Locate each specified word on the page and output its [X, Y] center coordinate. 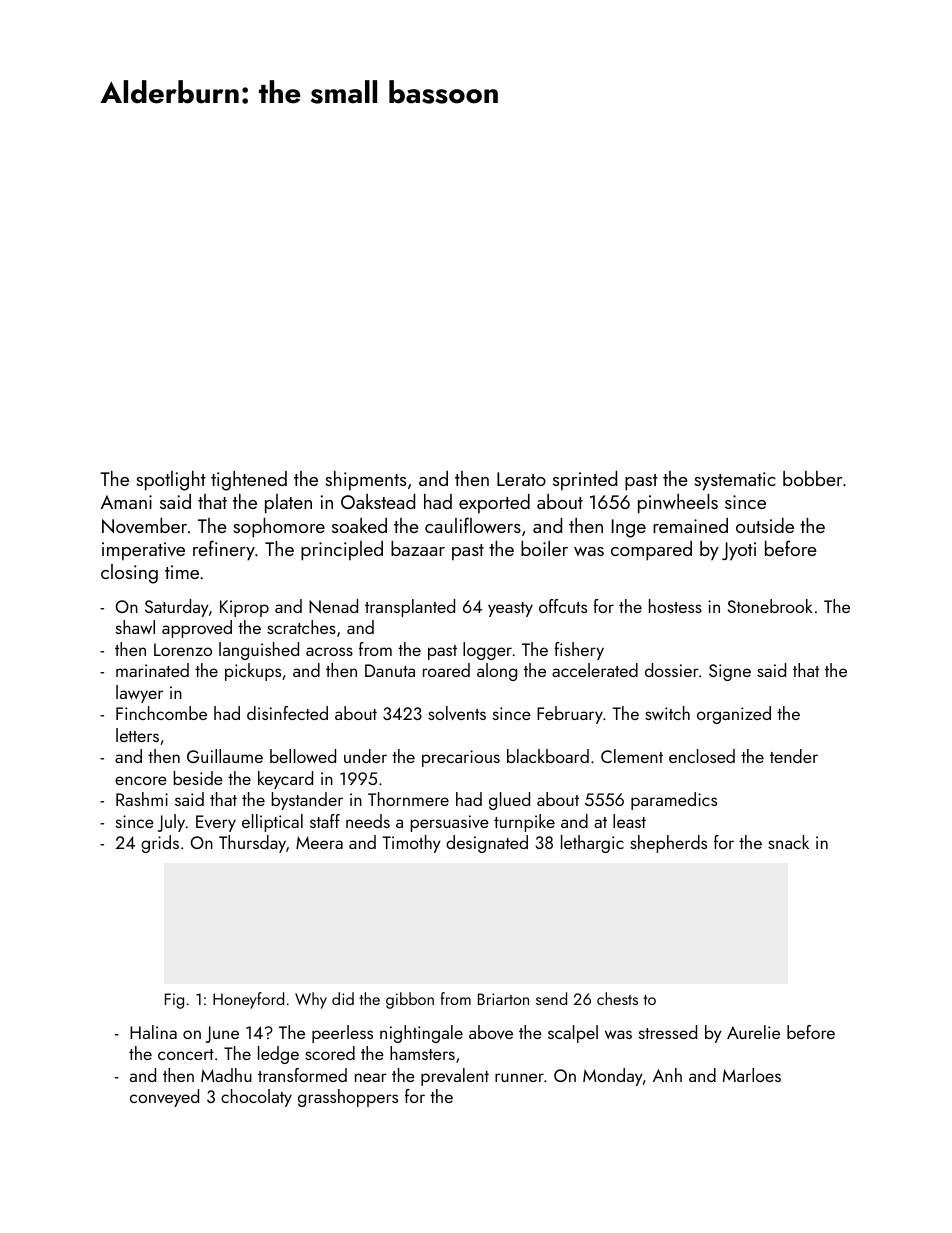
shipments [365, 481]
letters [137, 735]
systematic [735, 481]
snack [788, 842]
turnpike [524, 823]
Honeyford [248, 1000]
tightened [249, 481]
